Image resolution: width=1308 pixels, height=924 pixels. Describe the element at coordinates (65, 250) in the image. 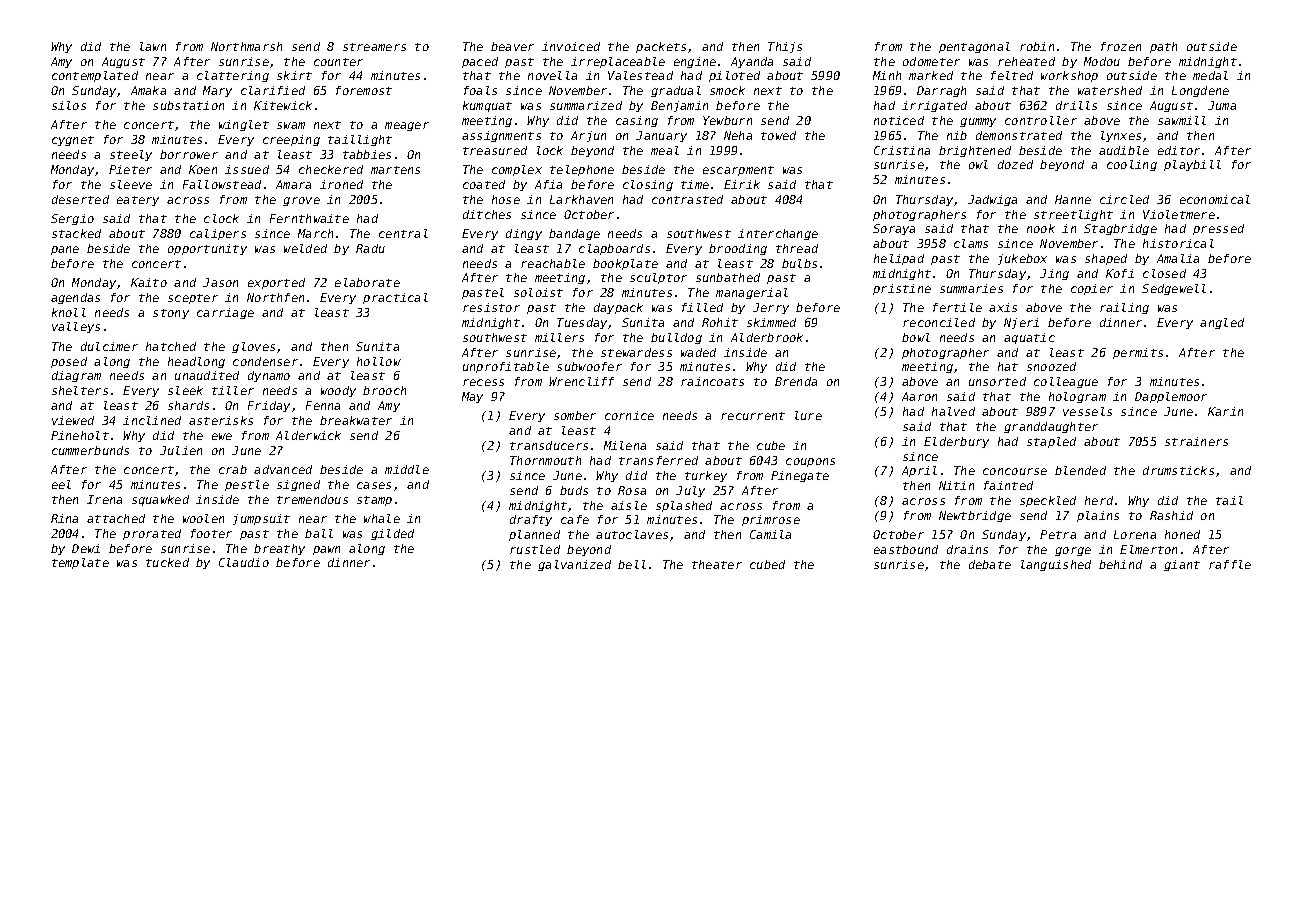

I see `pane` at that location.
